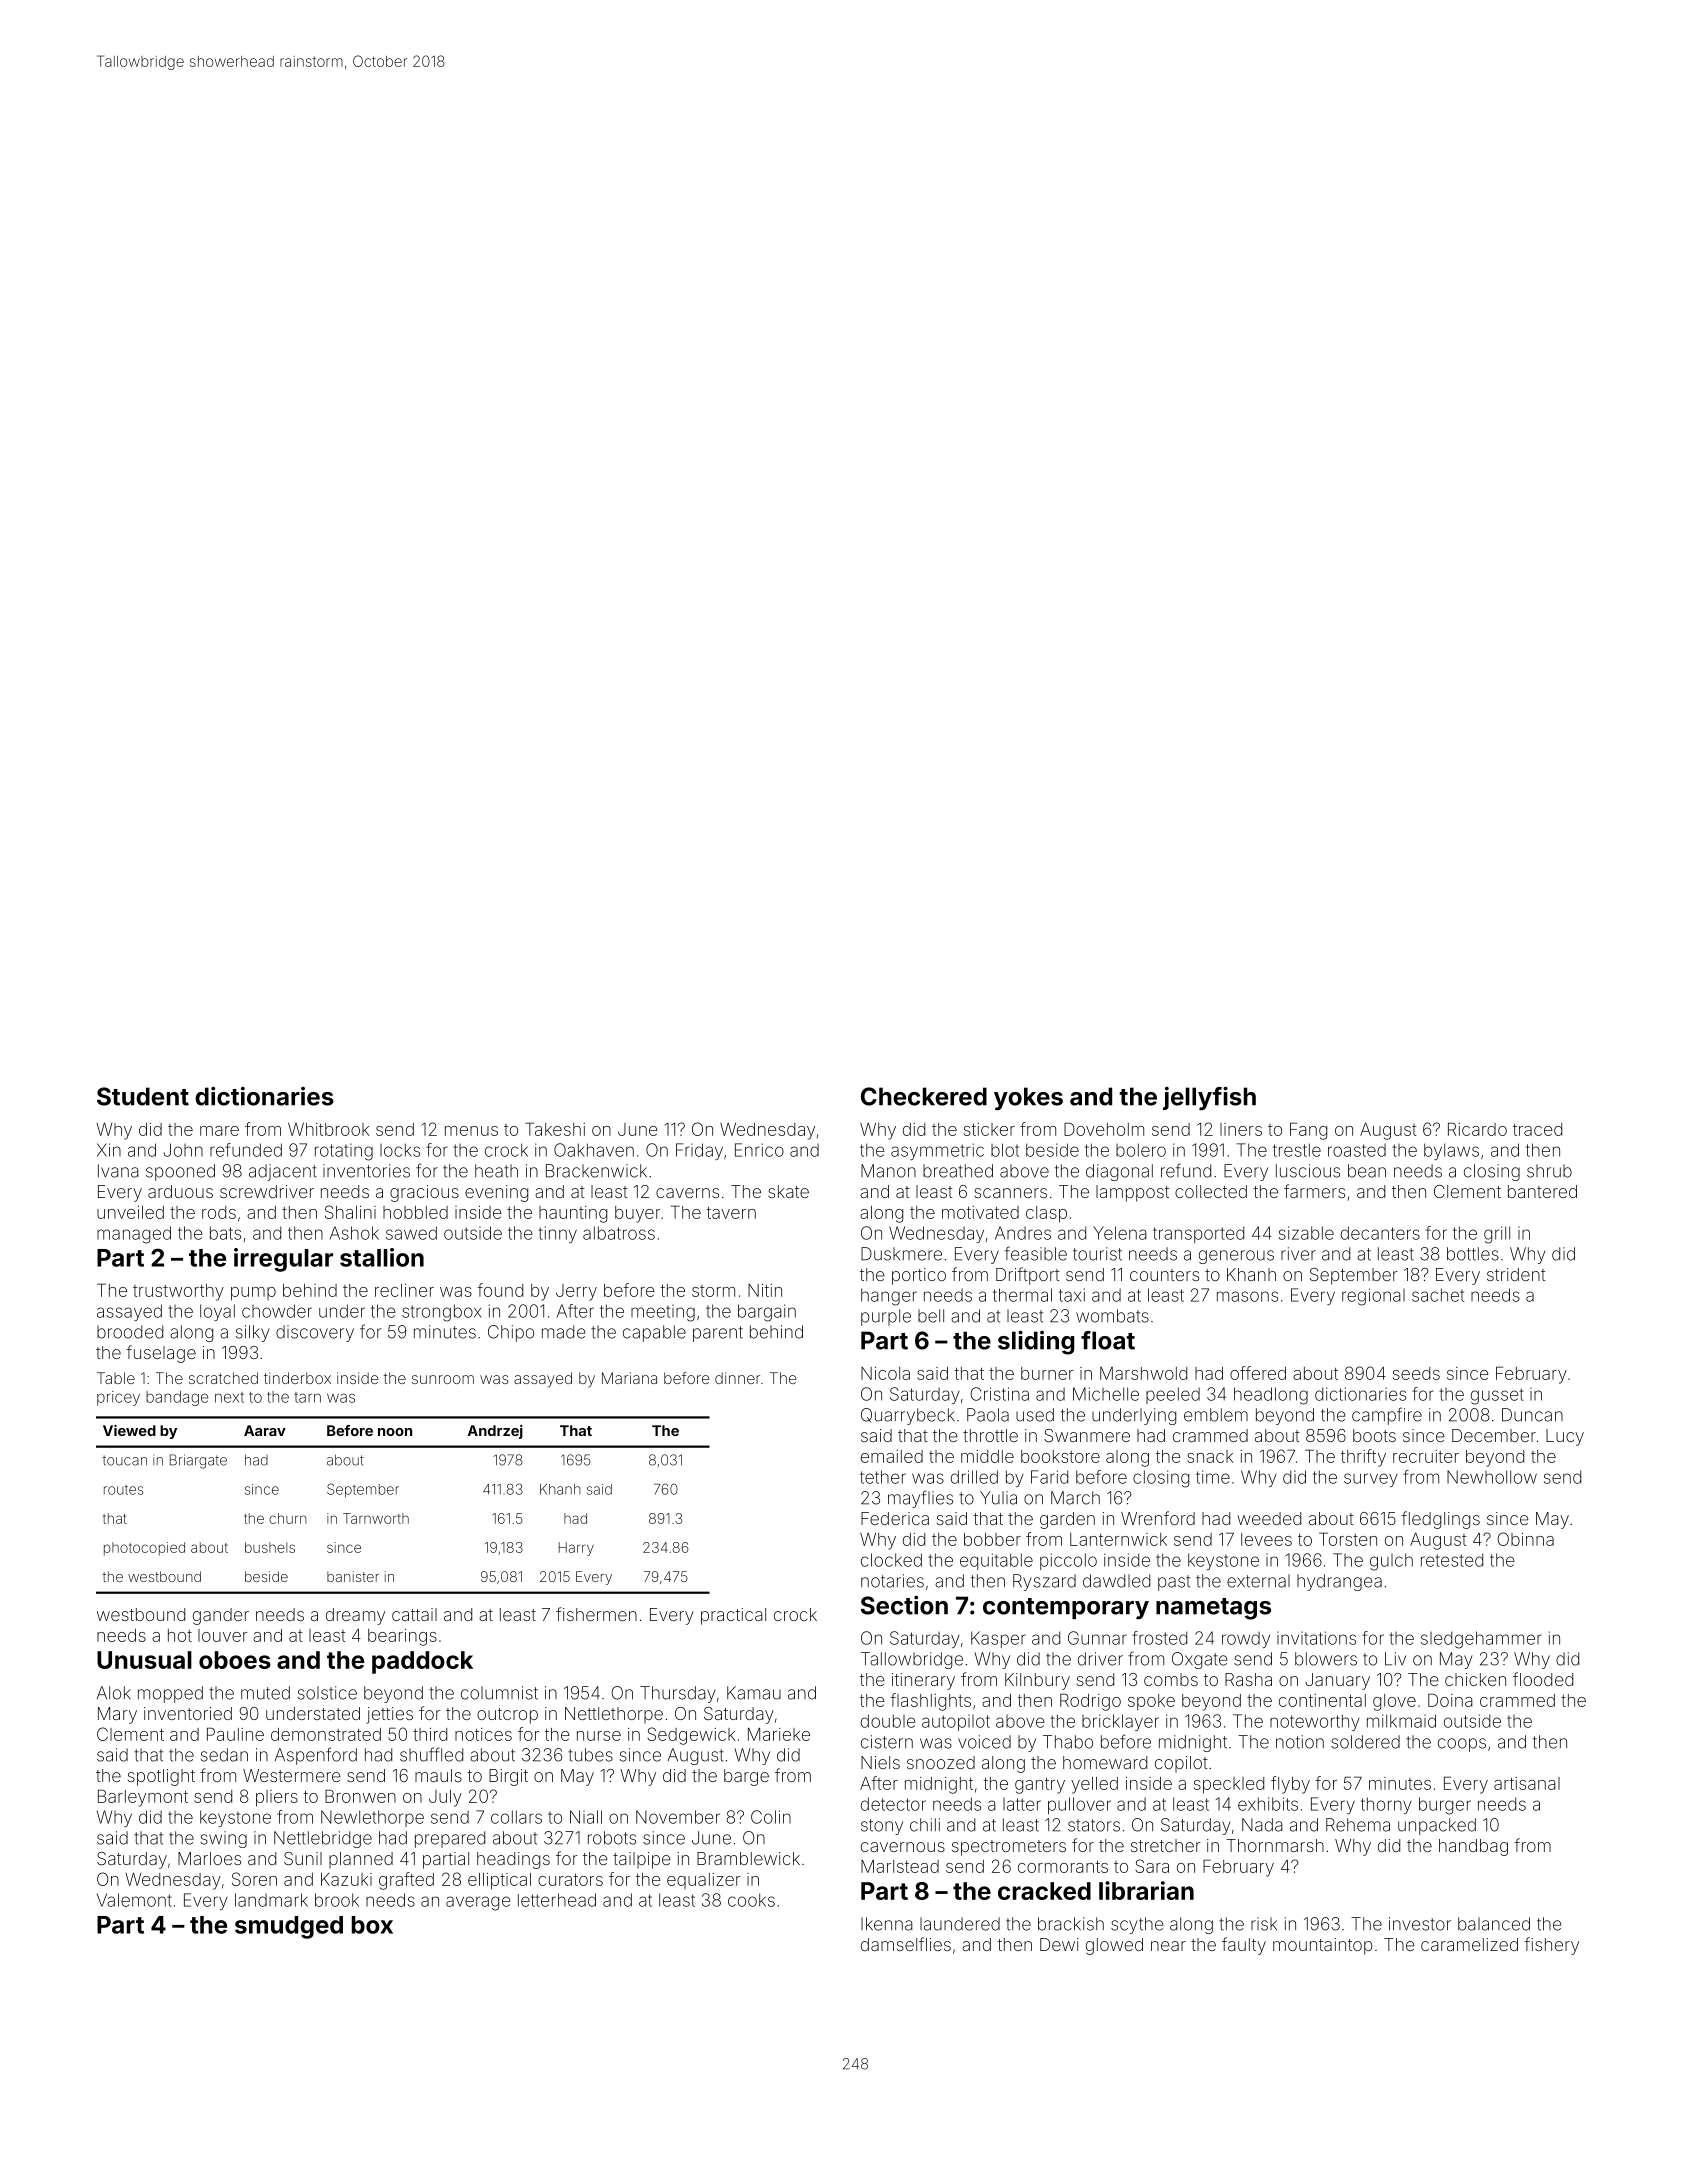 The width and height of the image is (1683, 2178). Describe the element at coordinates (353, 1576) in the image. I see `banister` at that location.
